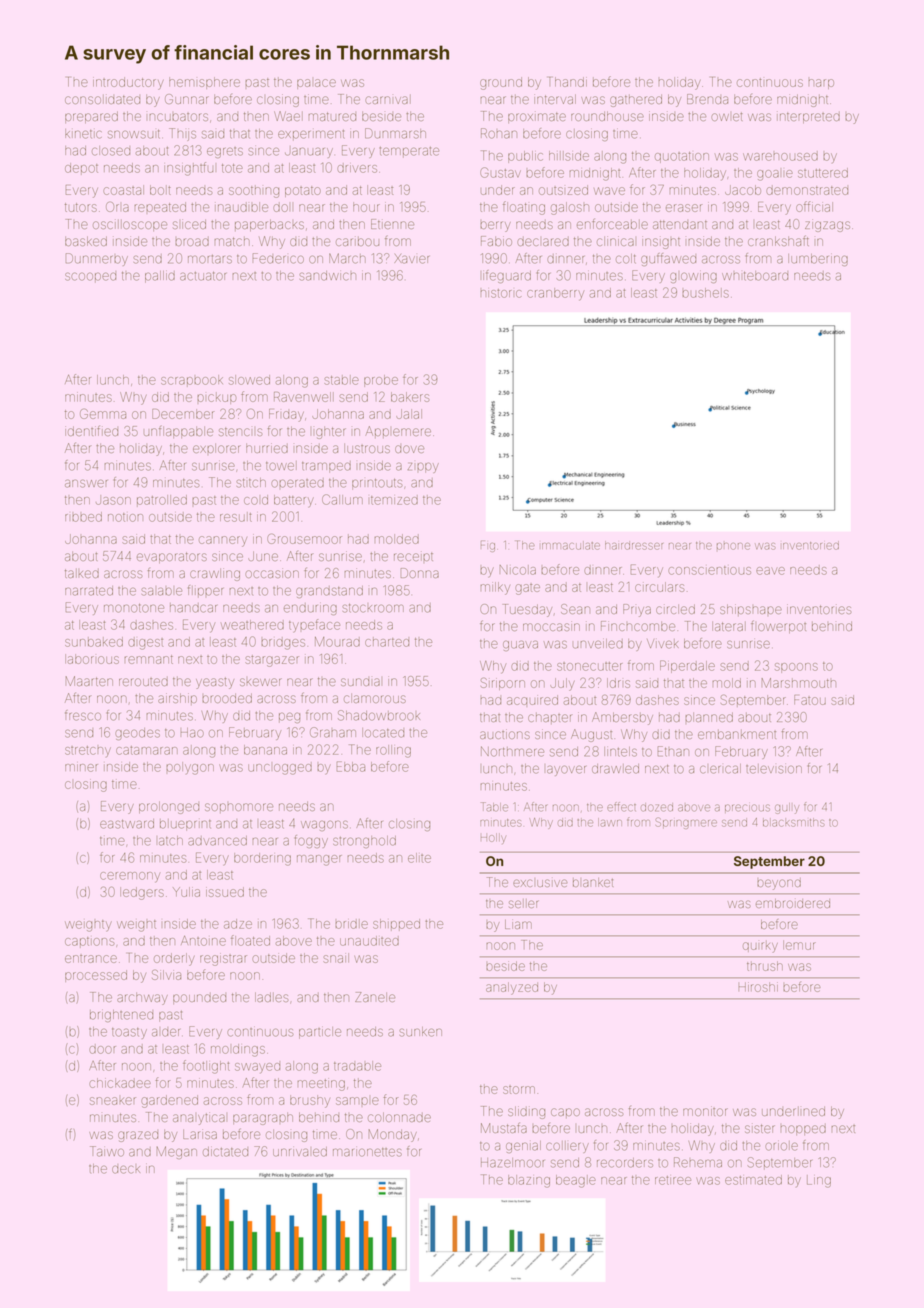 Image resolution: width=924 pixels, height=1308 pixels. I want to click on Fabio, so click(496, 241).
